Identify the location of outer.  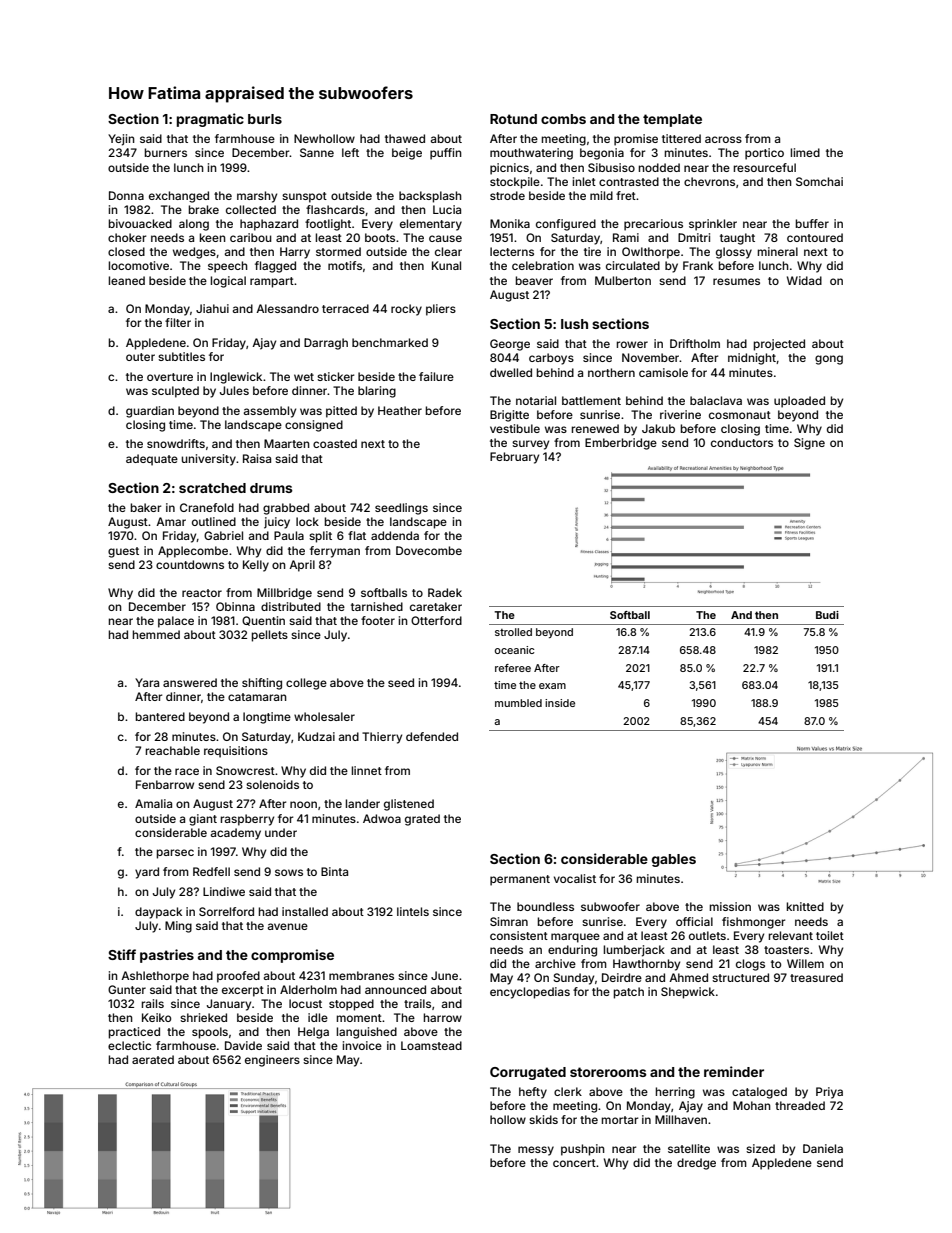
(140, 357).
